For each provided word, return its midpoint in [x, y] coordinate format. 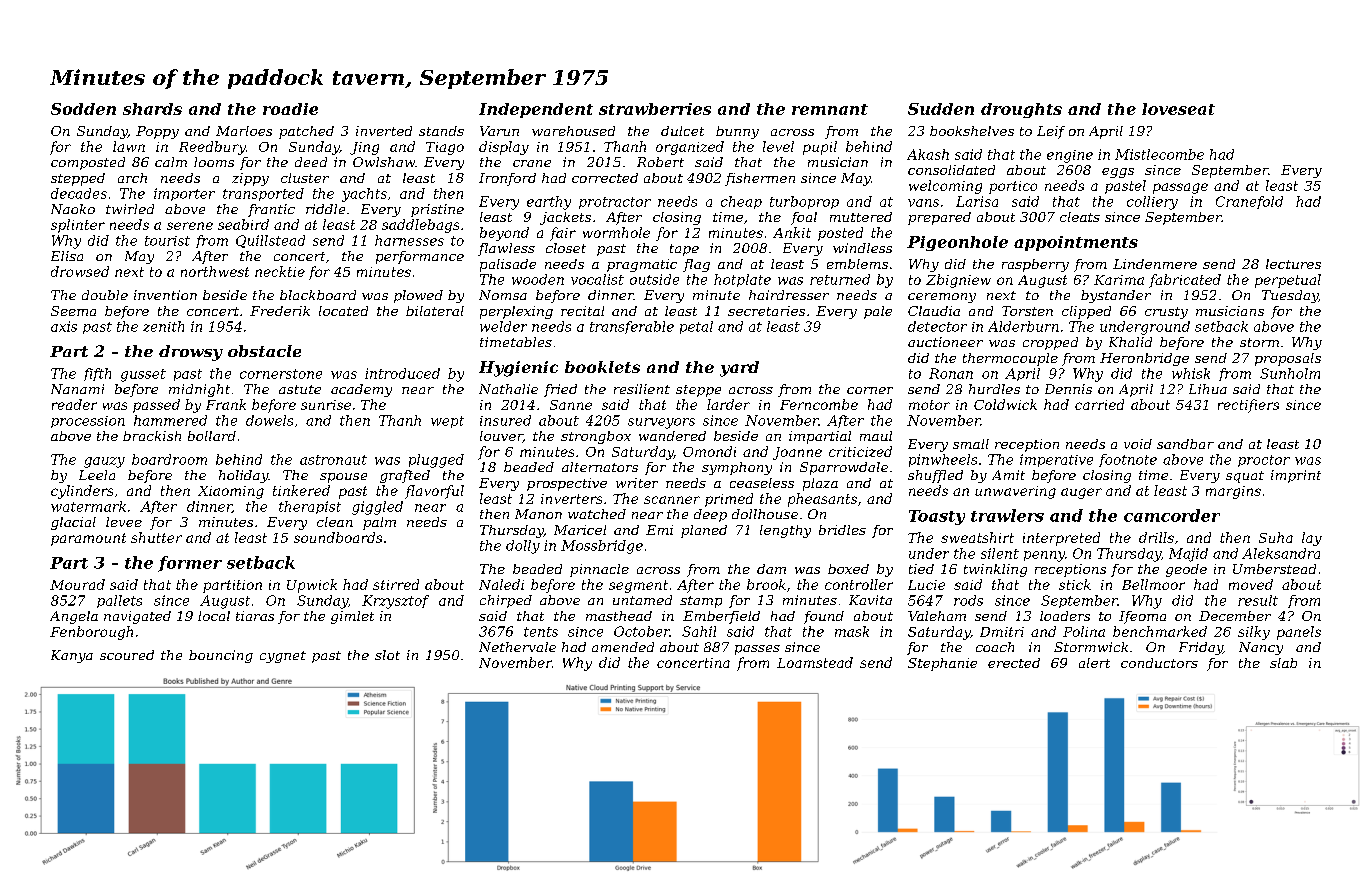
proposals [1288, 359]
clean [335, 522]
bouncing [221, 656]
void [1138, 444]
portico [1013, 187]
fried [560, 390]
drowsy [191, 353]
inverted [384, 131]
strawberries [655, 109]
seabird [243, 224]
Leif [1051, 132]
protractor [615, 203]
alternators [600, 467]
